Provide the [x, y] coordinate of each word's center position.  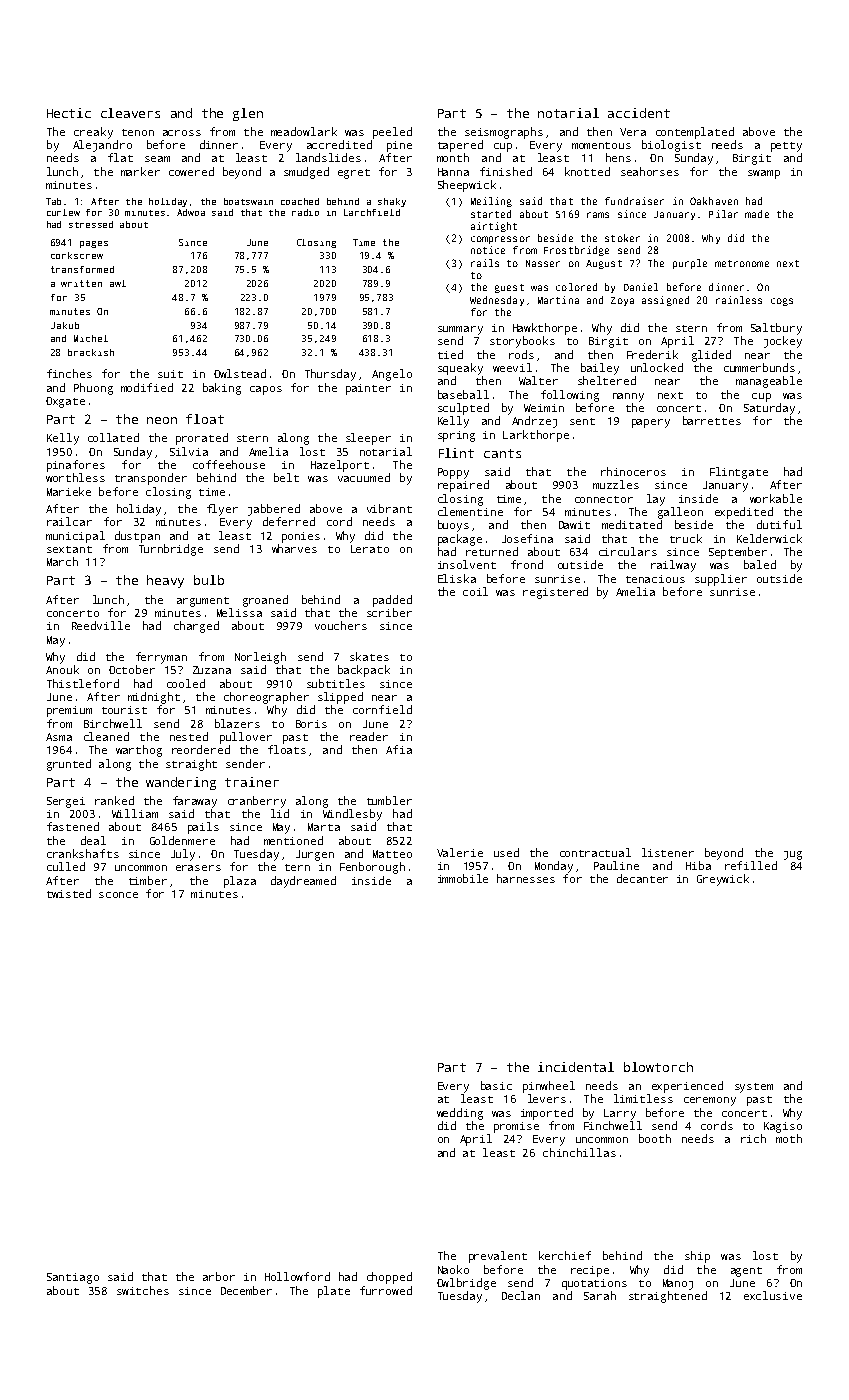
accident [639, 113]
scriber [389, 612]
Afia [399, 749]
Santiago [73, 1278]
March [62, 561]
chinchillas [579, 1152]
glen [248, 114]
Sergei [66, 802]
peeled [392, 133]
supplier [721, 580]
